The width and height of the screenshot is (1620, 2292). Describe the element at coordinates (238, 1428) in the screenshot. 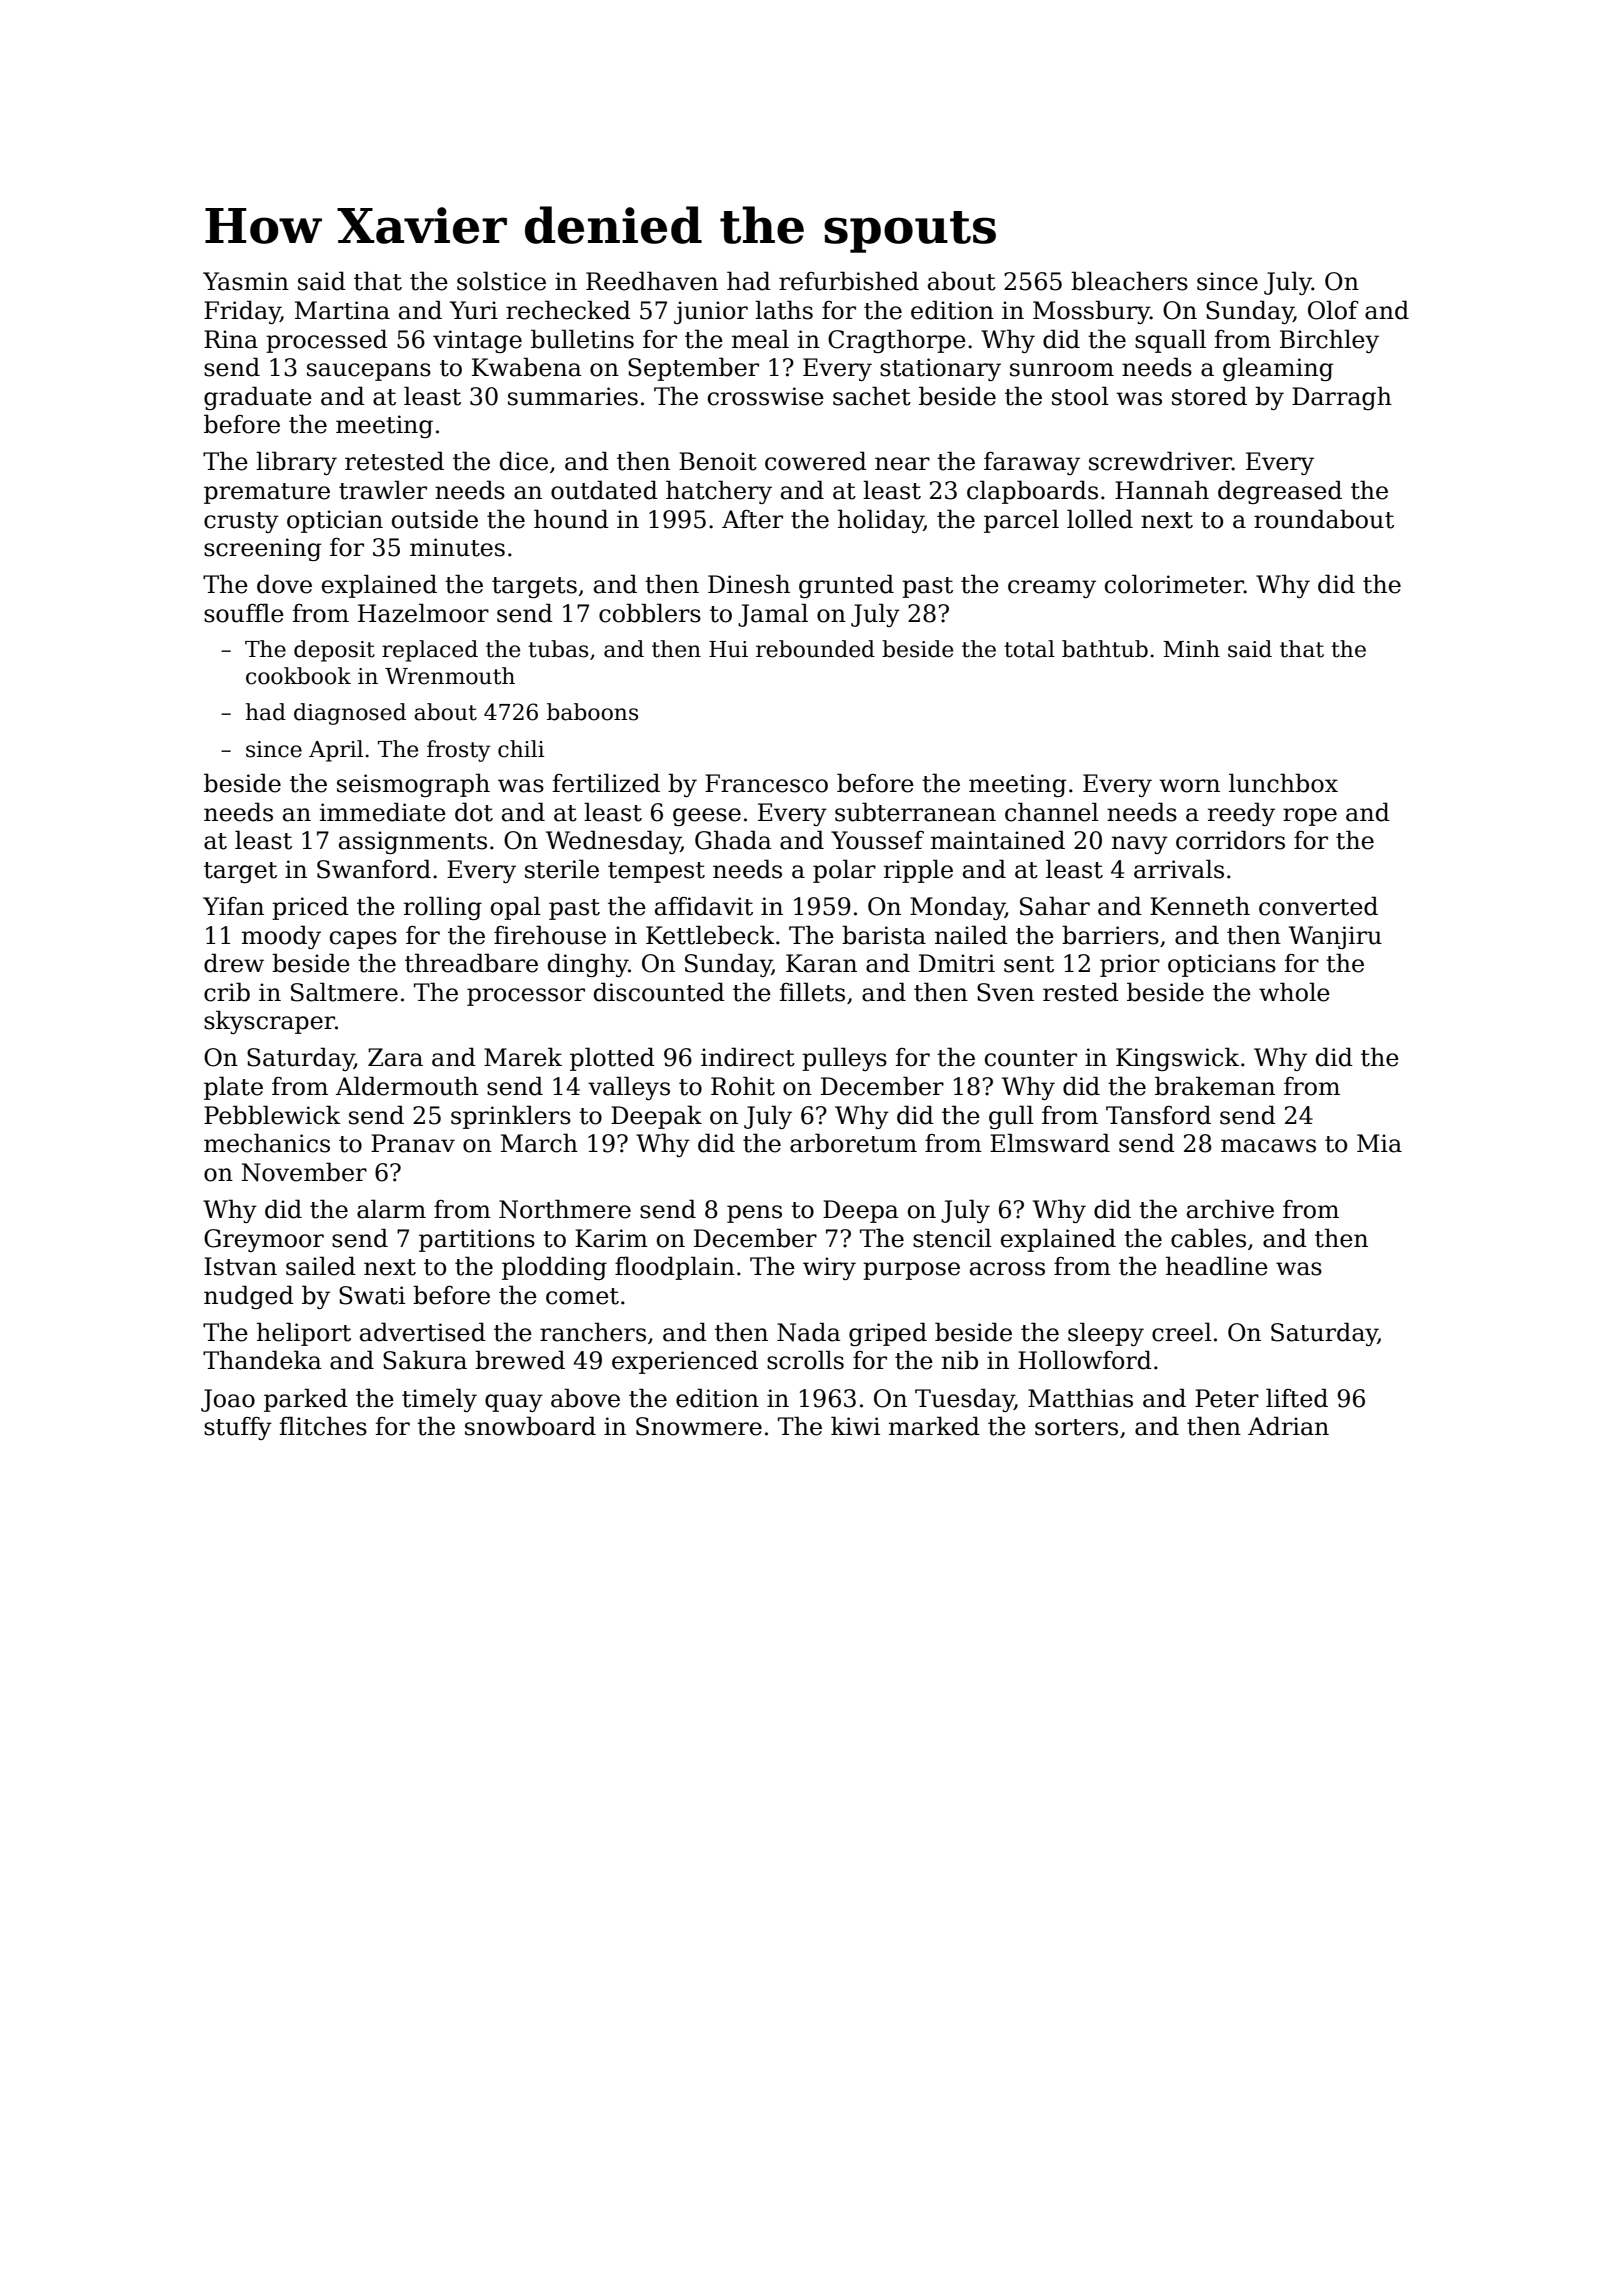

I see `stuffy` at that location.
